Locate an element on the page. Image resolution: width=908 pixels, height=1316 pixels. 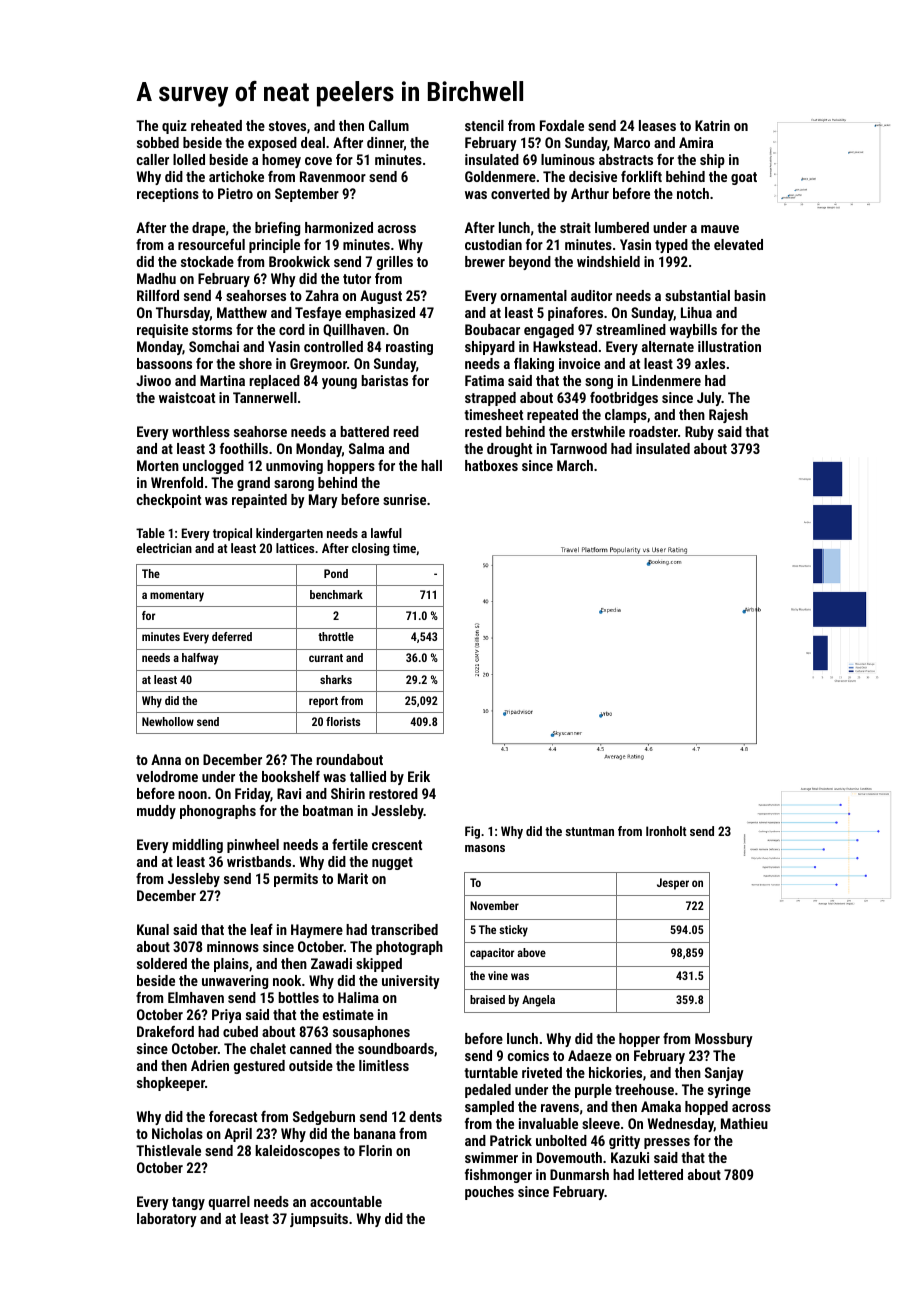
storms is located at coordinates (212, 330).
